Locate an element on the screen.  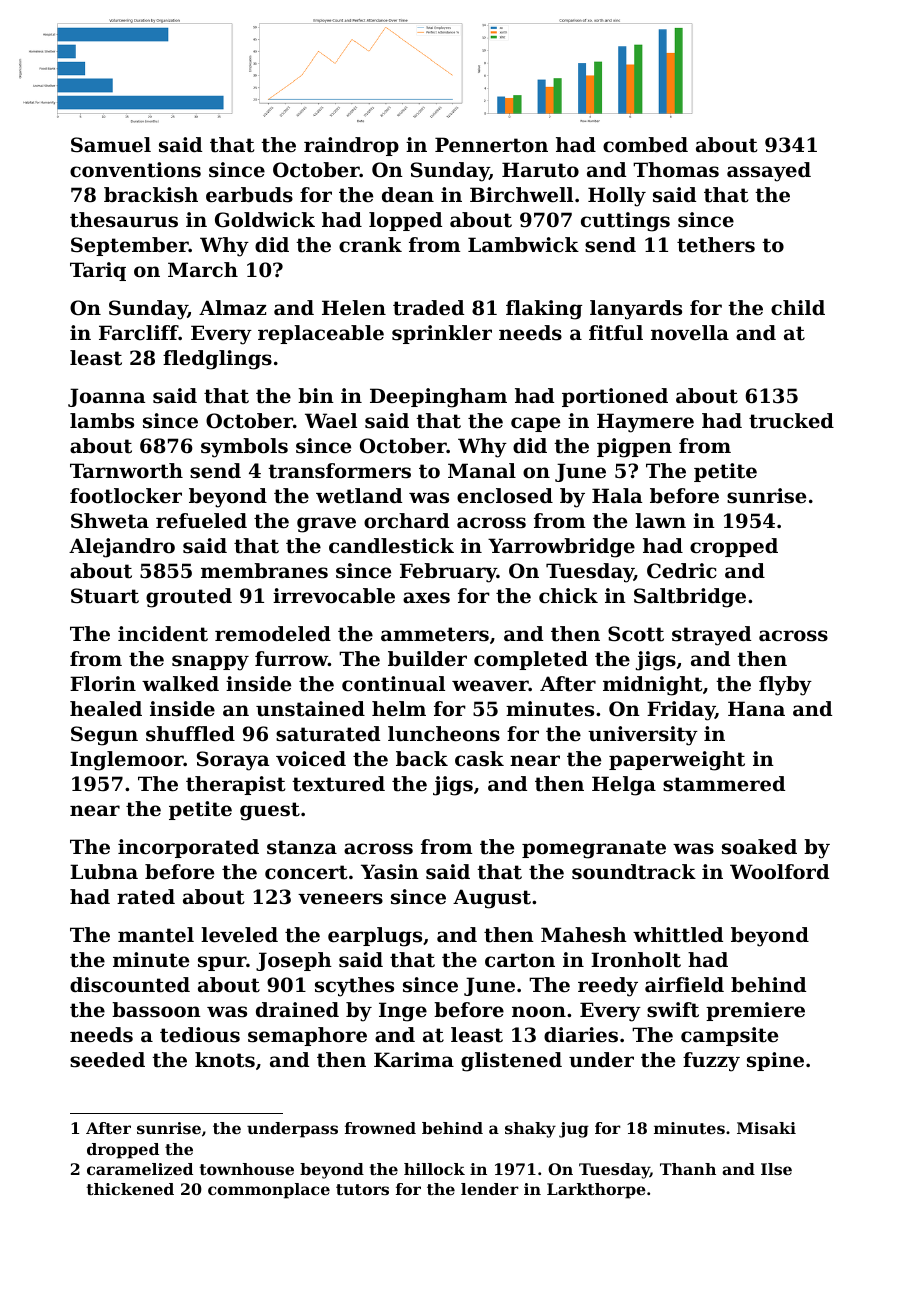
raindrop is located at coordinates (351, 146).
